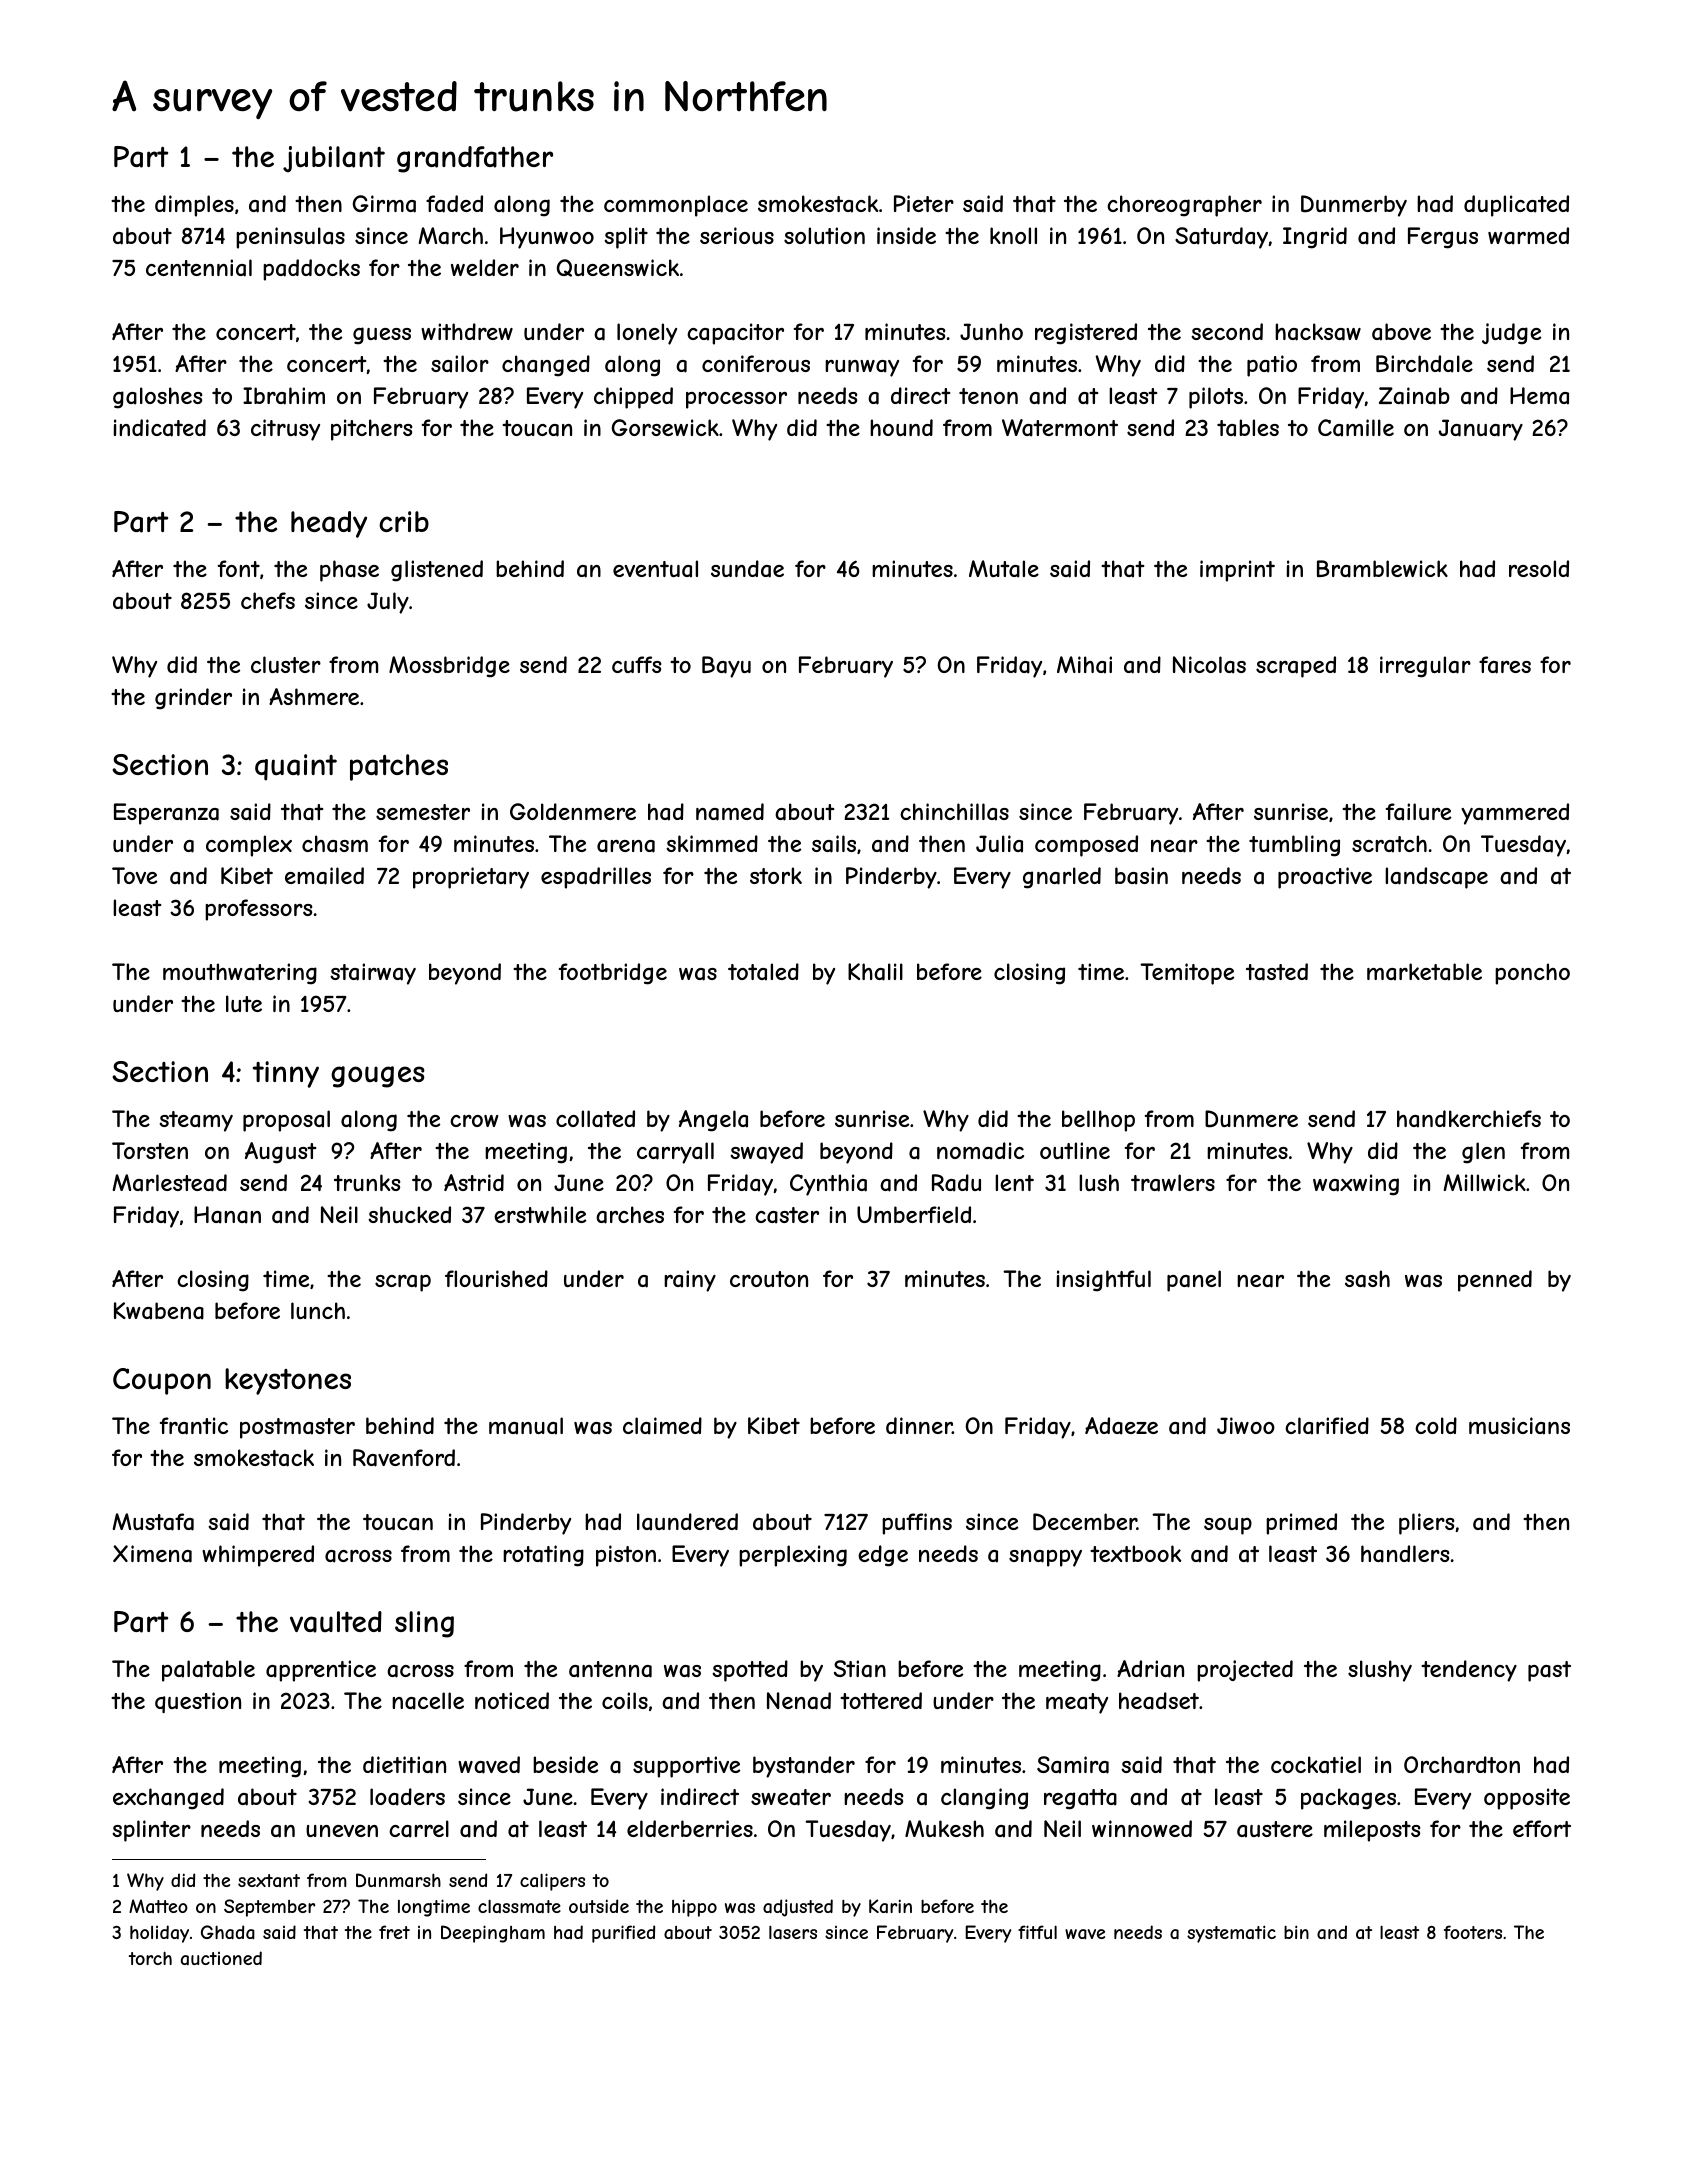 The image size is (1683, 2178). What do you see at coordinates (296, 767) in the screenshot?
I see `quaint` at bounding box center [296, 767].
